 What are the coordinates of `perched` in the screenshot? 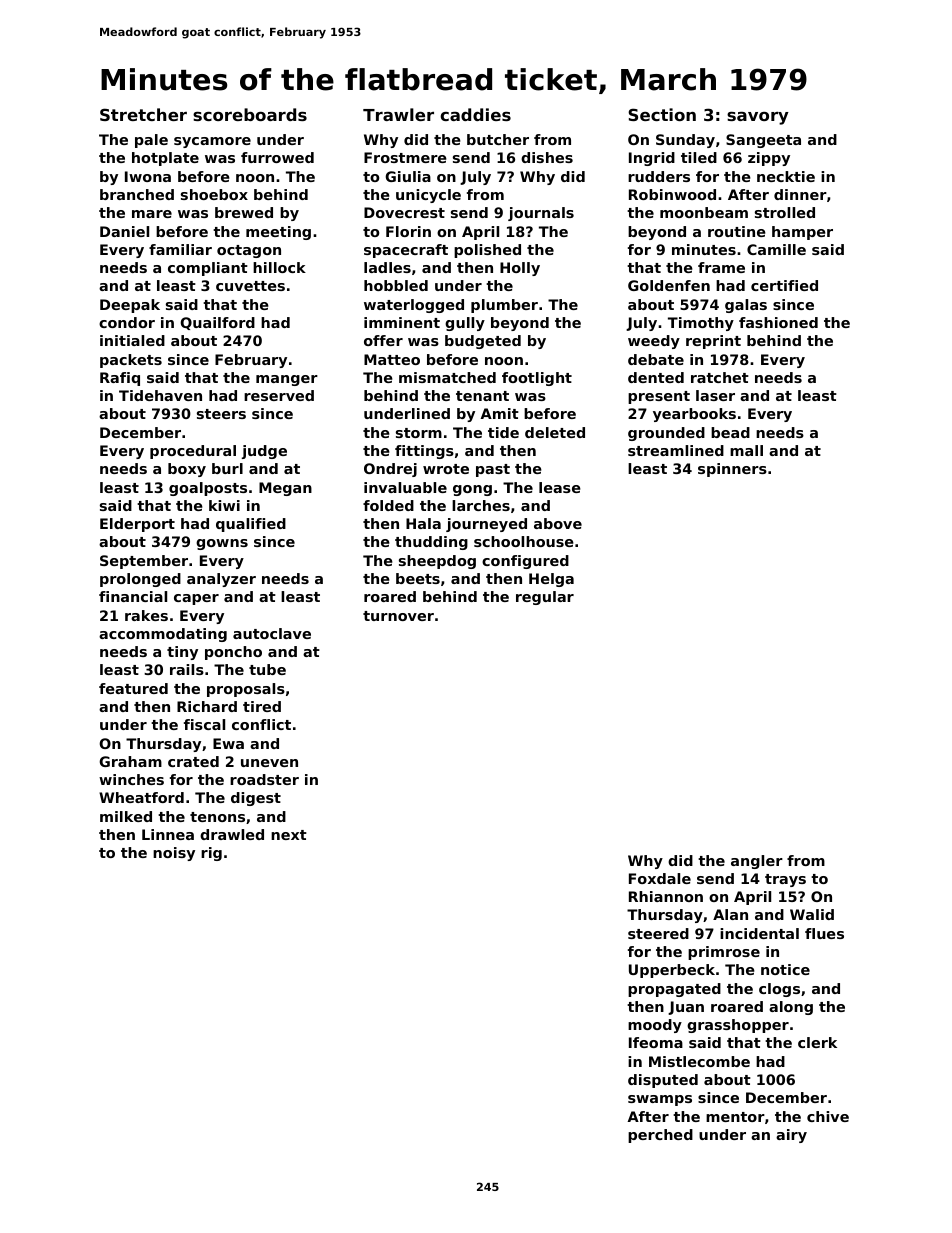 It's located at (660, 1136).
